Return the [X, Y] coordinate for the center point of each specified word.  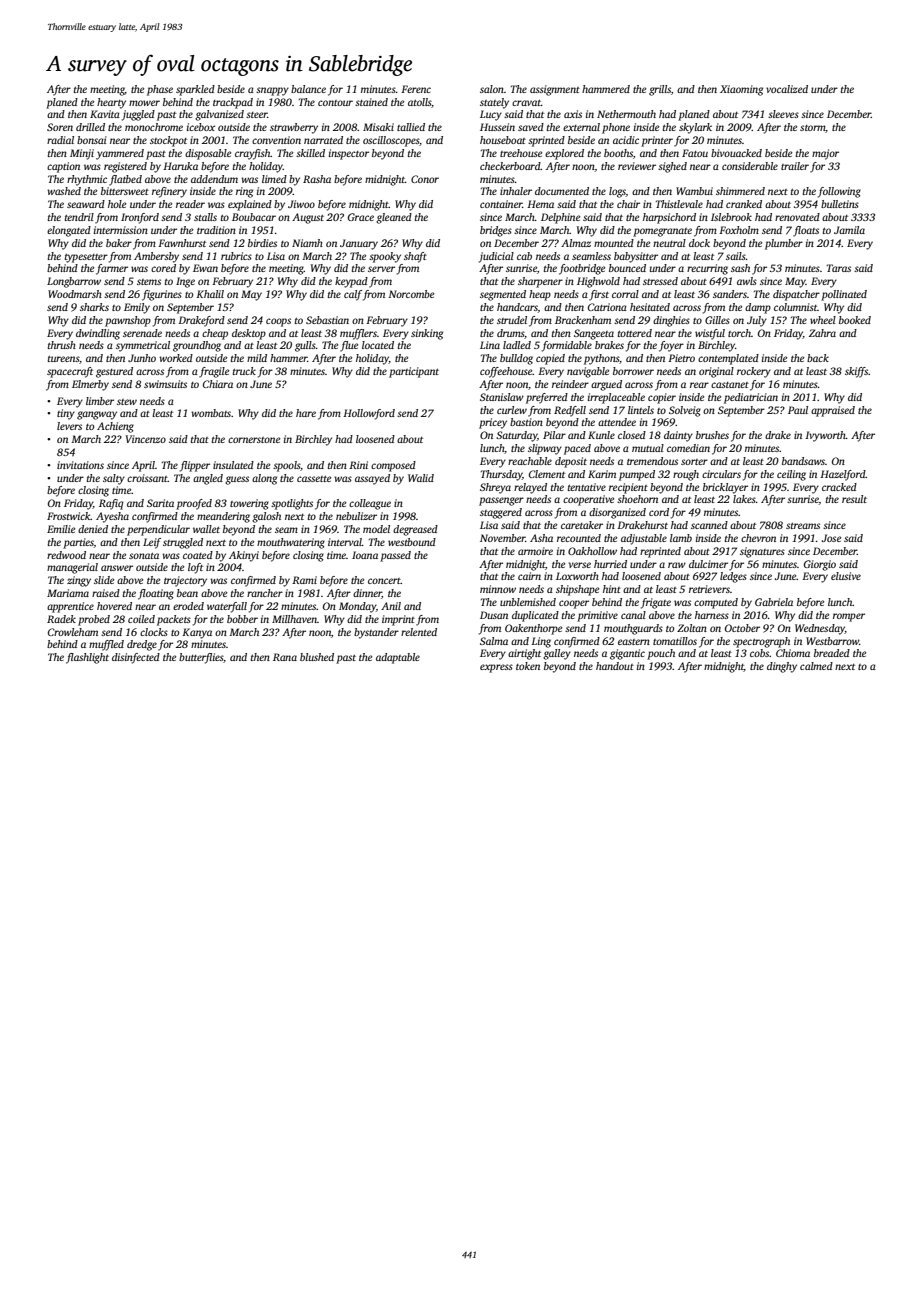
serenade [142, 333]
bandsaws [803, 461]
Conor [425, 179]
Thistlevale [679, 204]
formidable [567, 346]
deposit [571, 462]
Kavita [105, 114]
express [496, 668]
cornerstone [254, 440]
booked [855, 320]
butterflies [201, 658]
